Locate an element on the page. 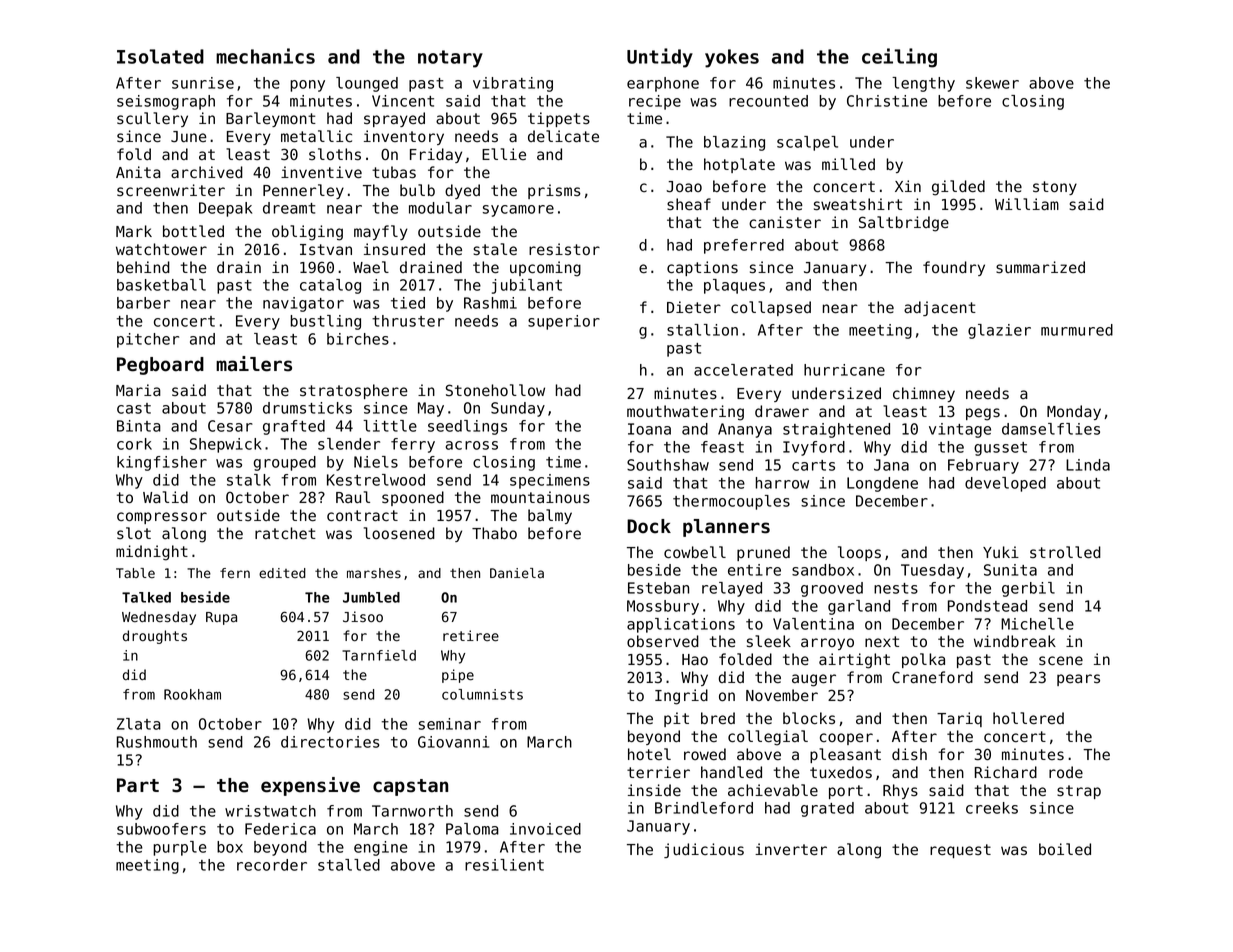 The image size is (1233, 952). notary is located at coordinates (450, 59).
